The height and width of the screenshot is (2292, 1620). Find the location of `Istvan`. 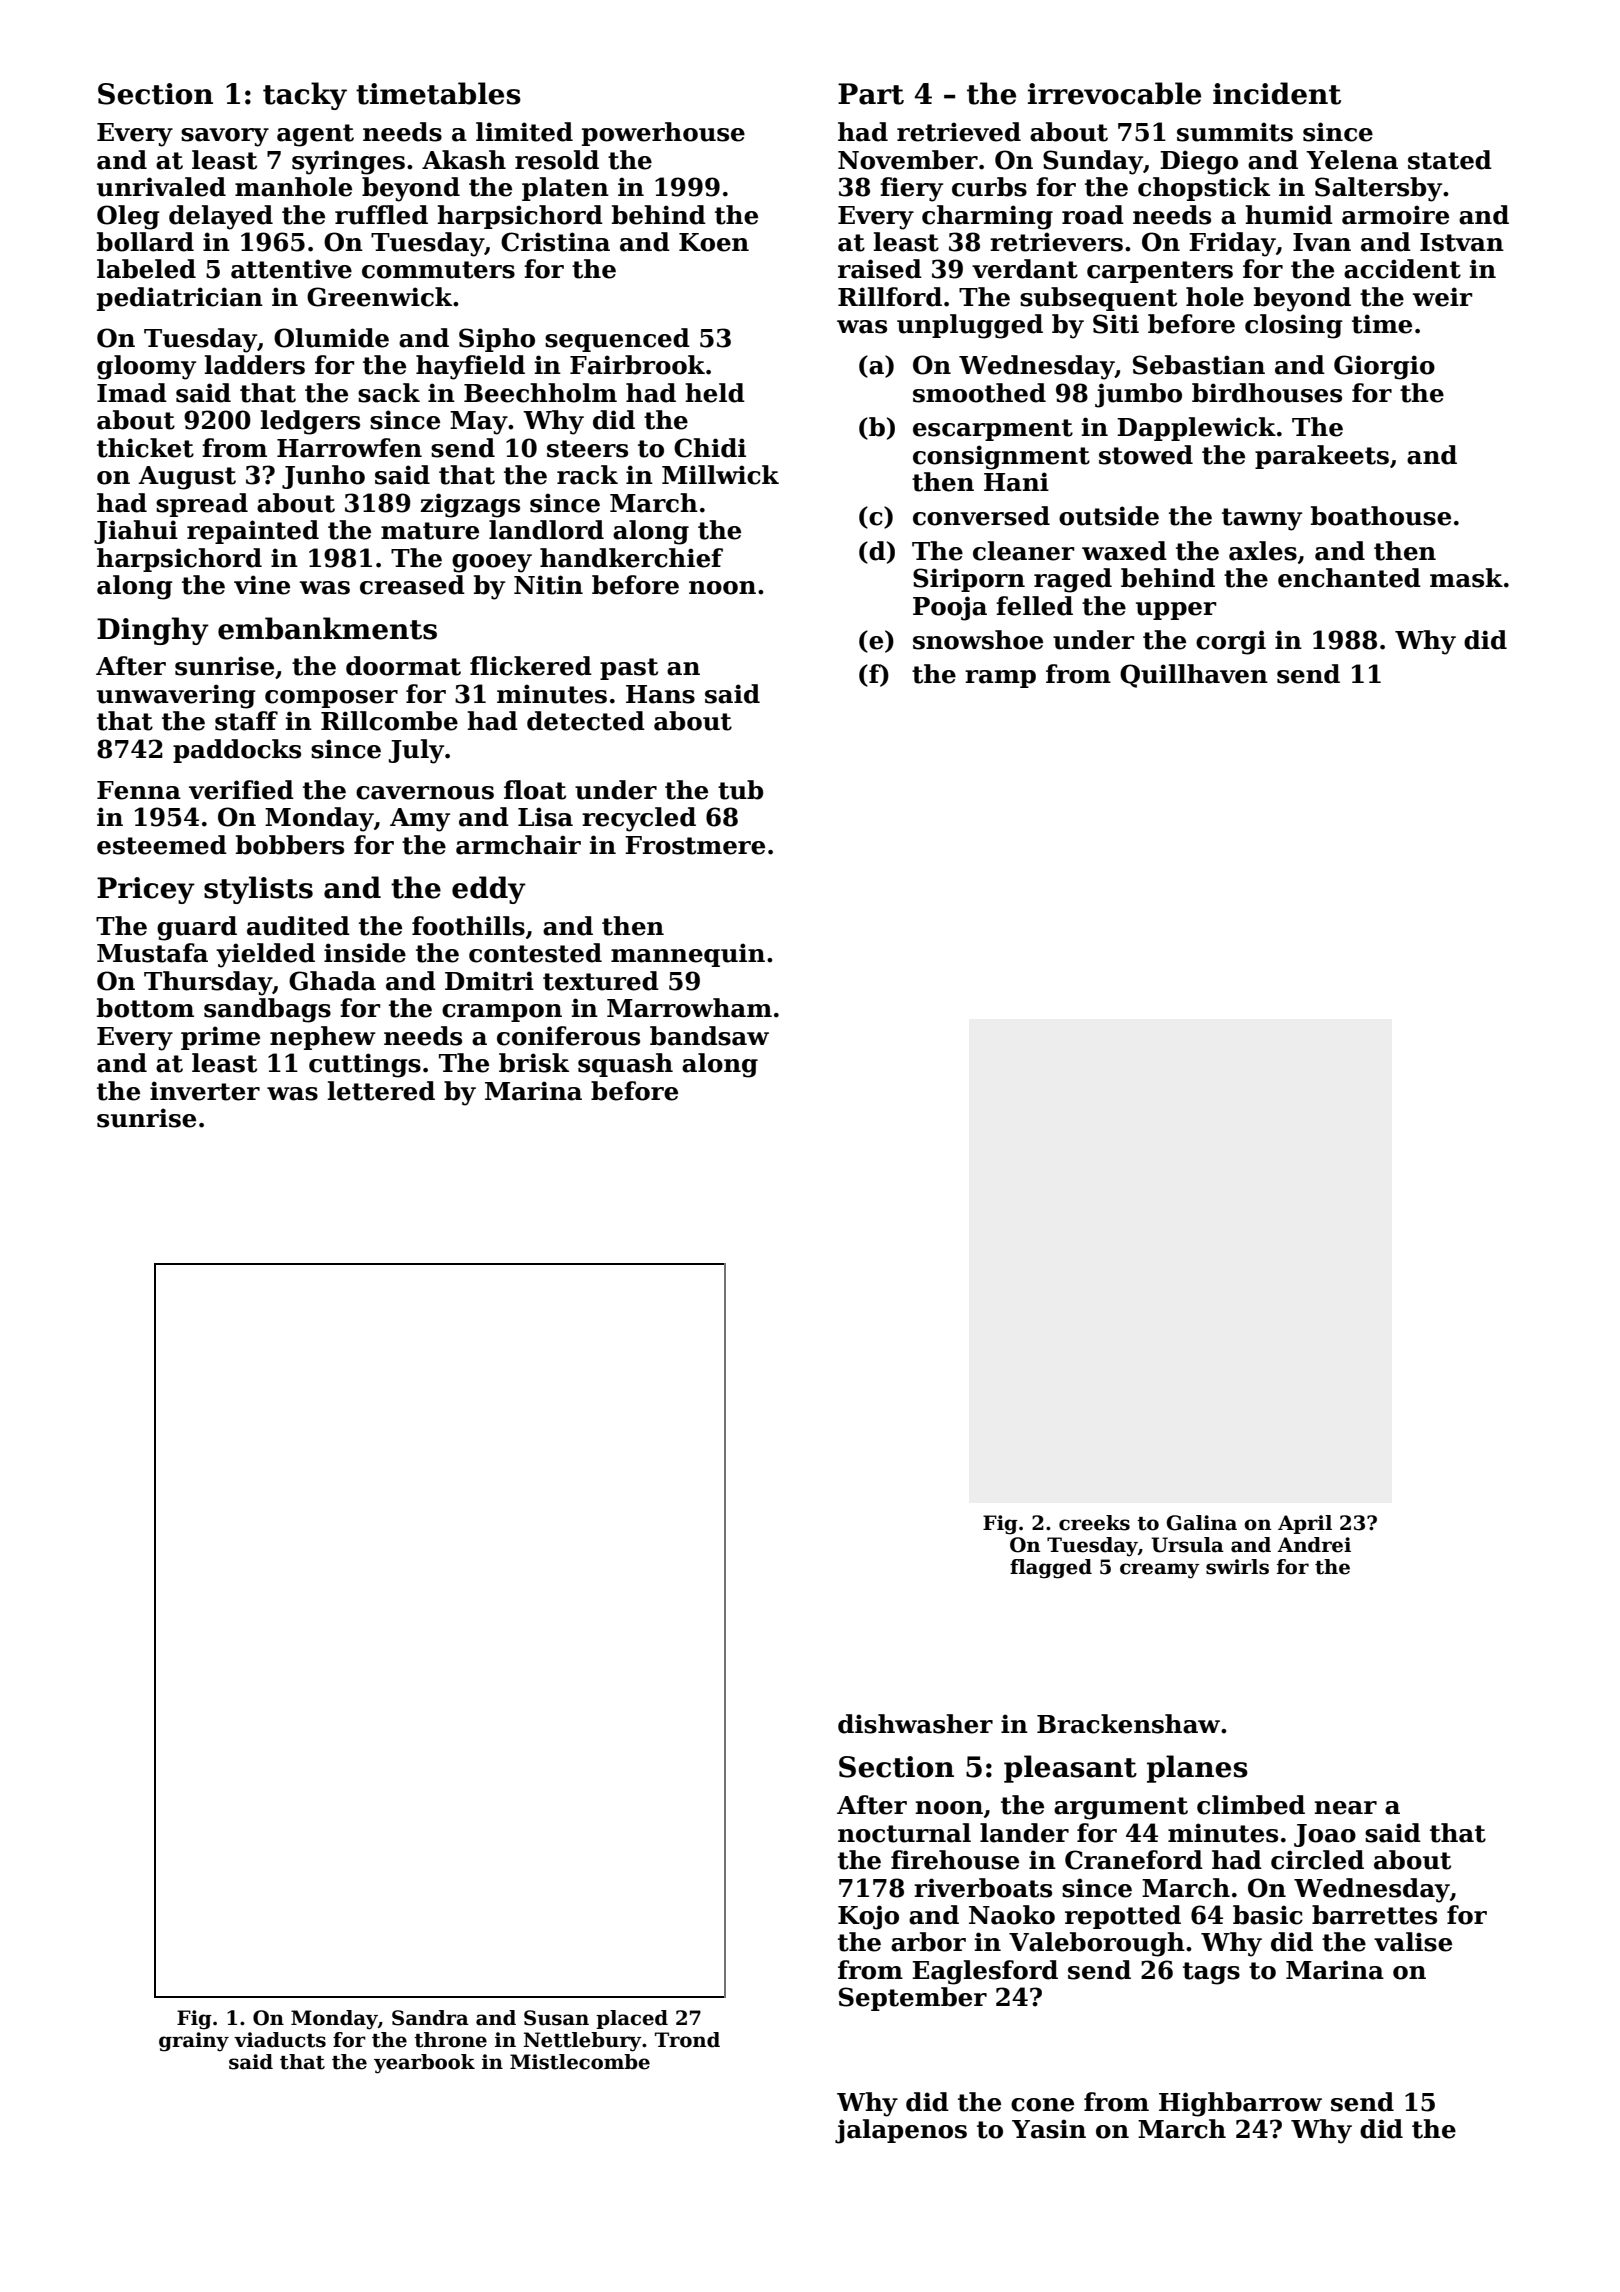

Istvan is located at coordinates (1462, 242).
